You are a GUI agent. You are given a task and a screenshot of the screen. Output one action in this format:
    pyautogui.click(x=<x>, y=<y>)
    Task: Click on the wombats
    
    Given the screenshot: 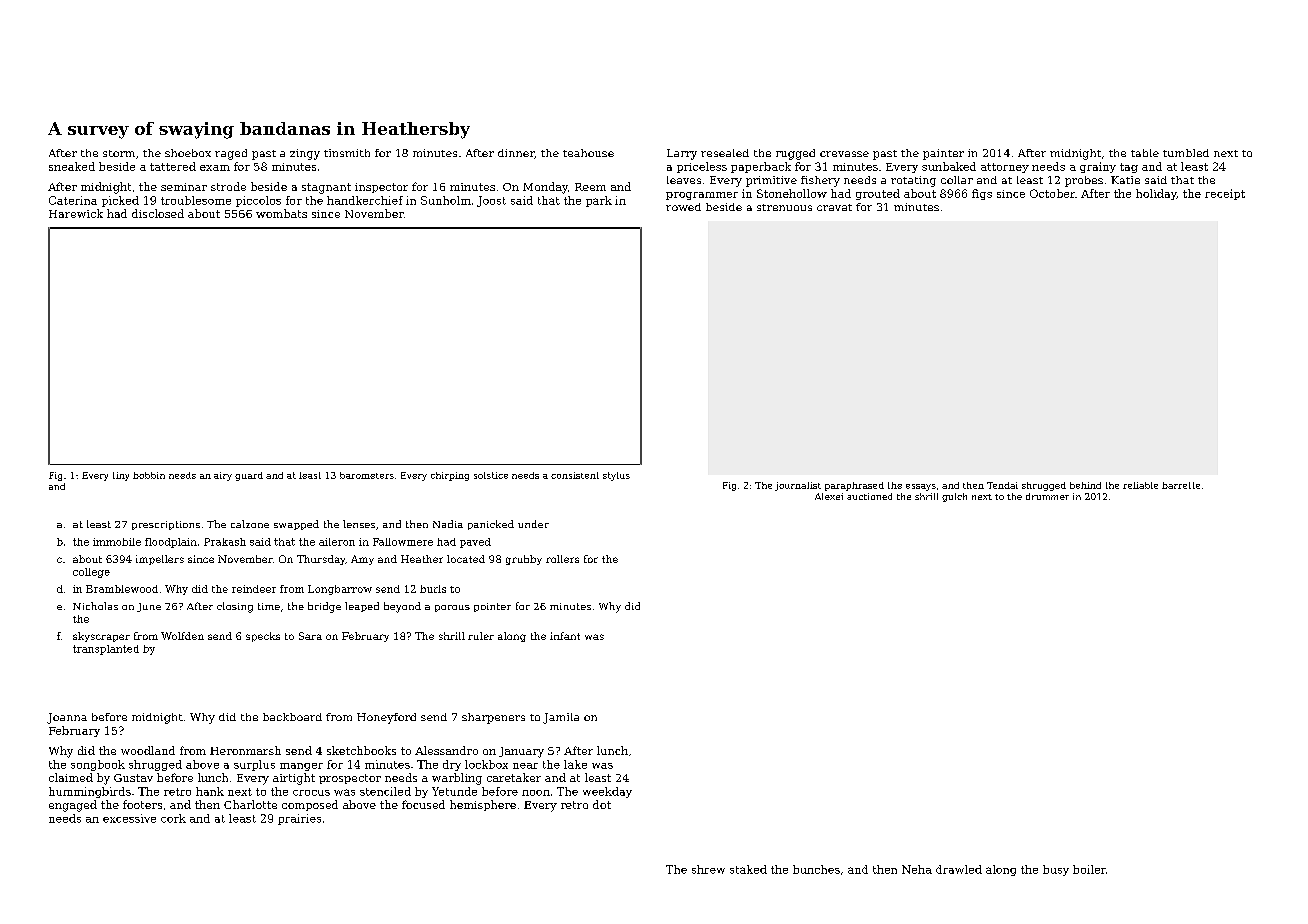 What is the action you would take?
    pyautogui.click(x=281, y=213)
